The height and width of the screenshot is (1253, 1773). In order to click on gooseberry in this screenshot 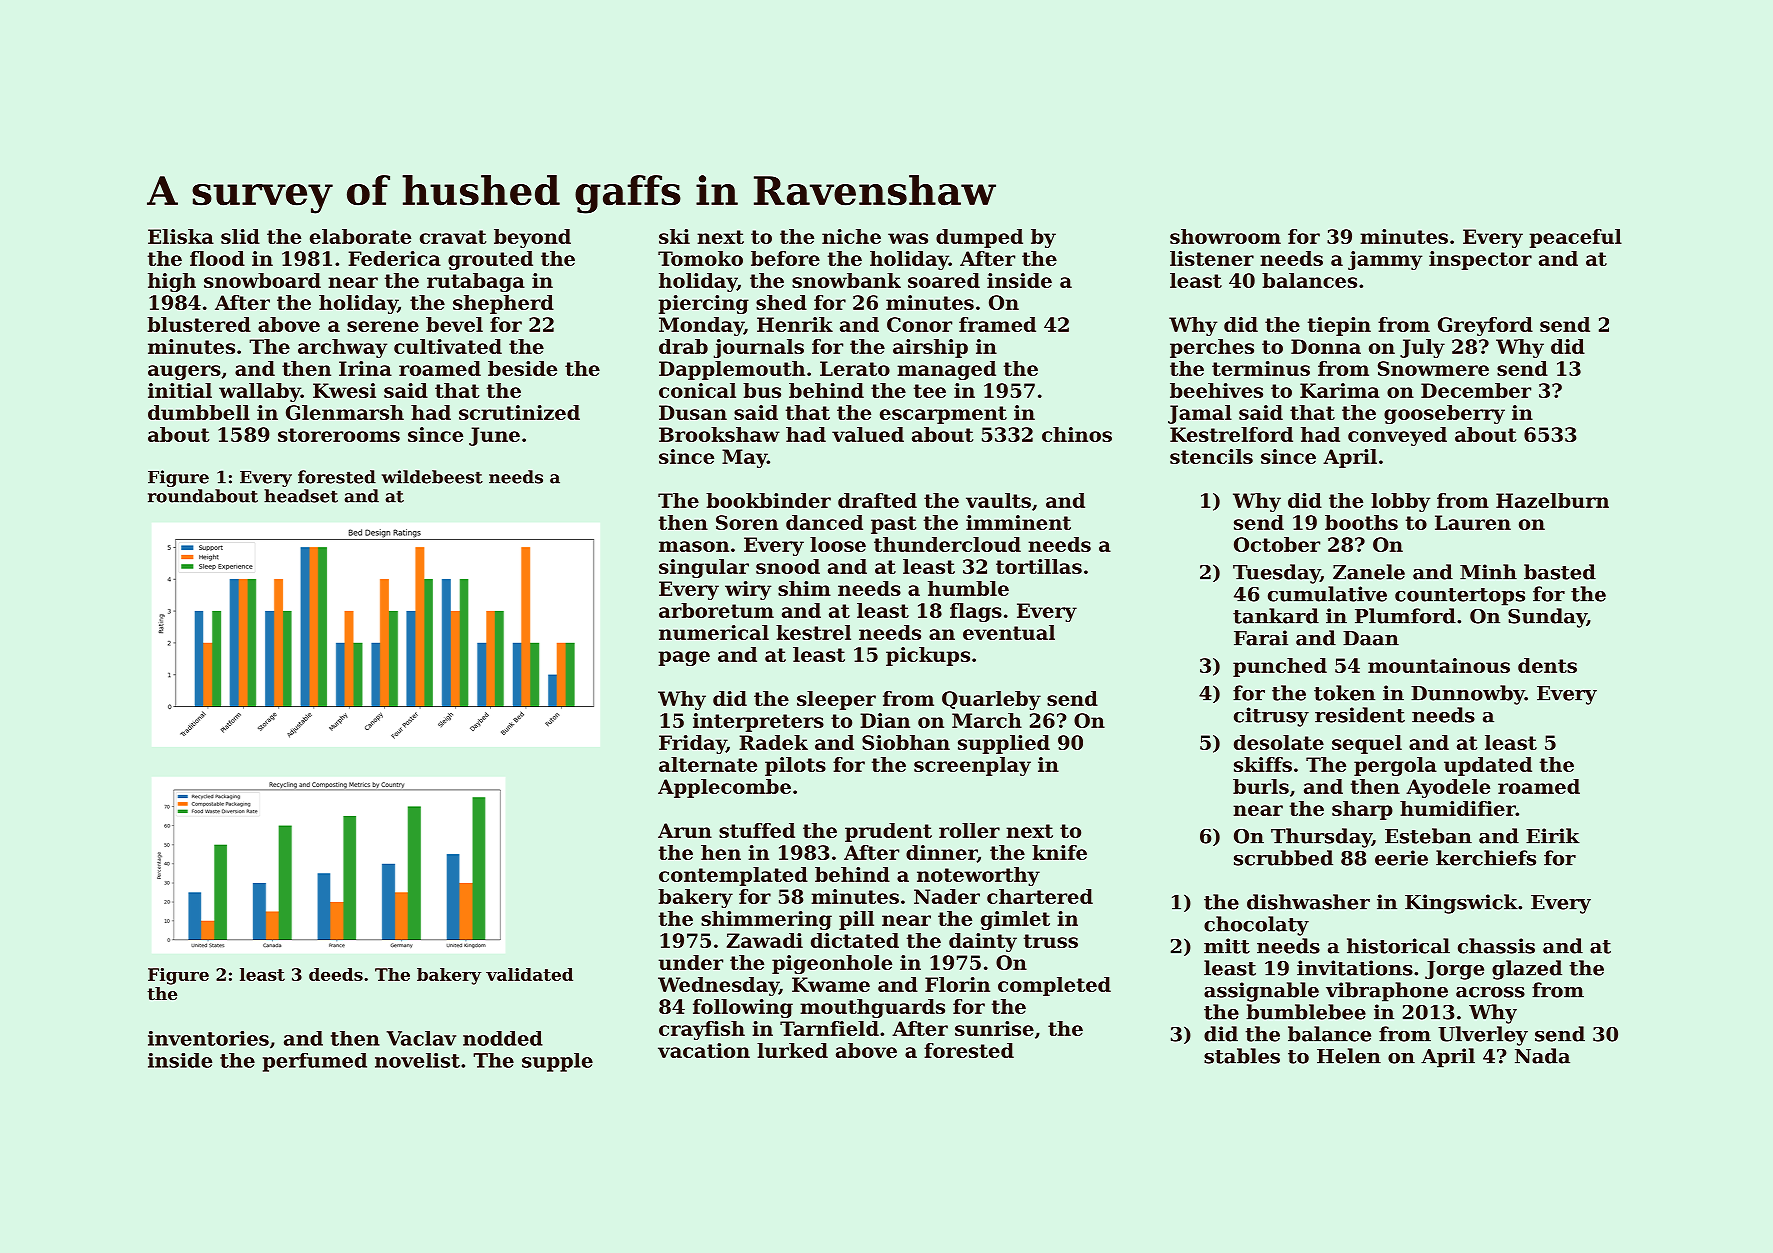, I will do `click(1444, 414)`.
